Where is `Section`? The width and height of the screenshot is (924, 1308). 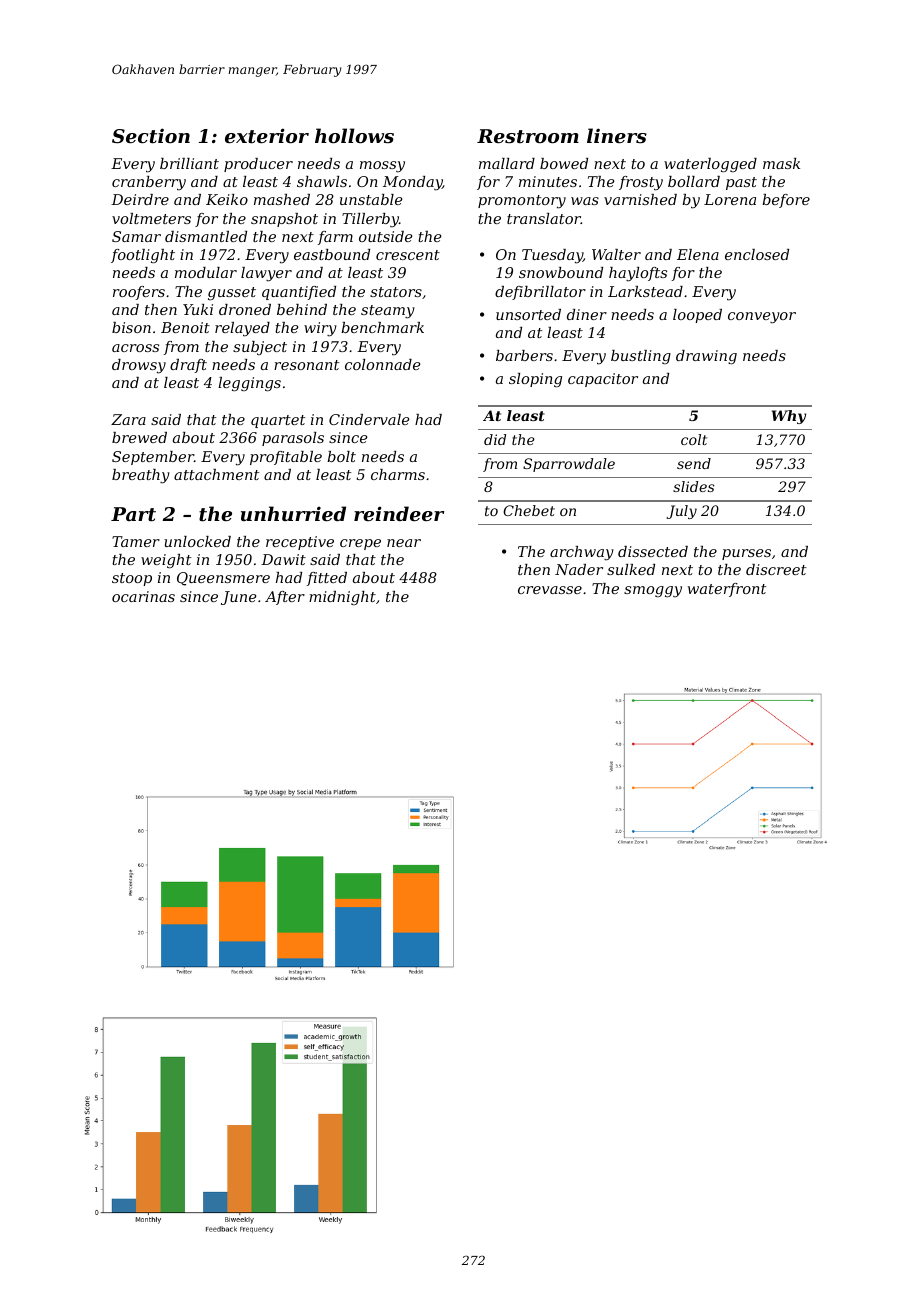
Section is located at coordinates (151, 136).
